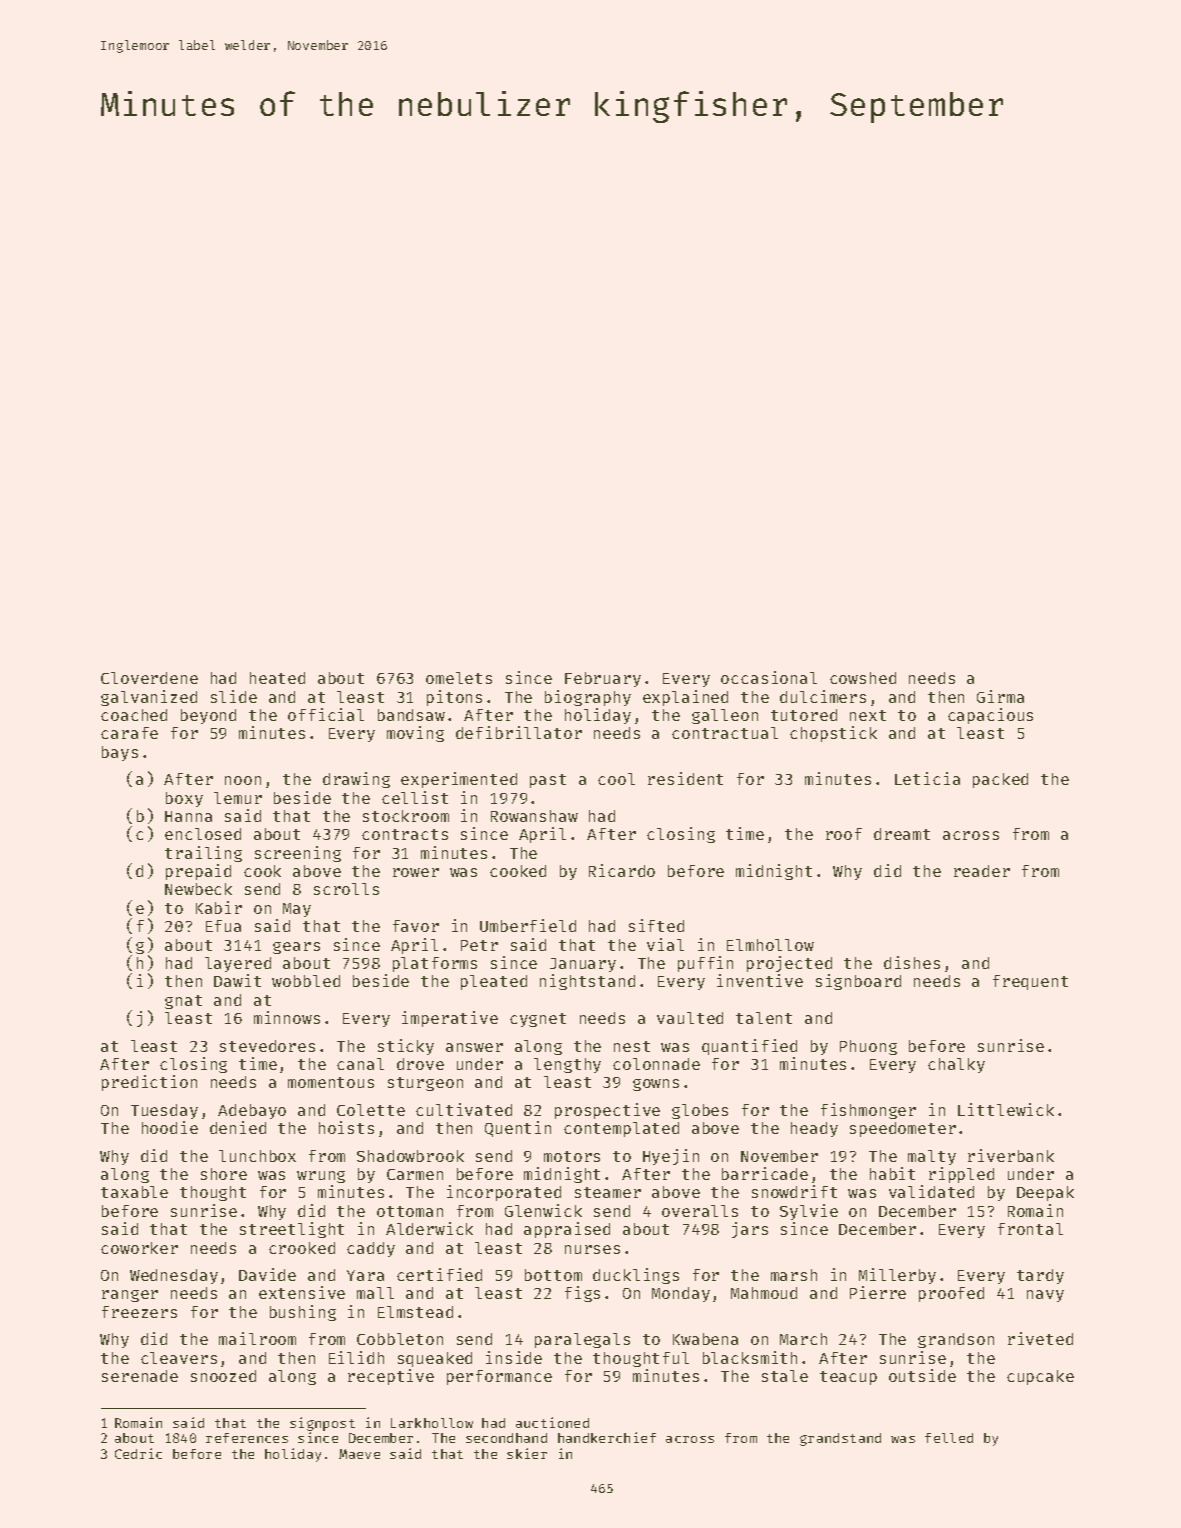 This screenshot has width=1181, height=1528. Describe the element at coordinates (814, 1129) in the screenshot. I see `heady` at that location.
